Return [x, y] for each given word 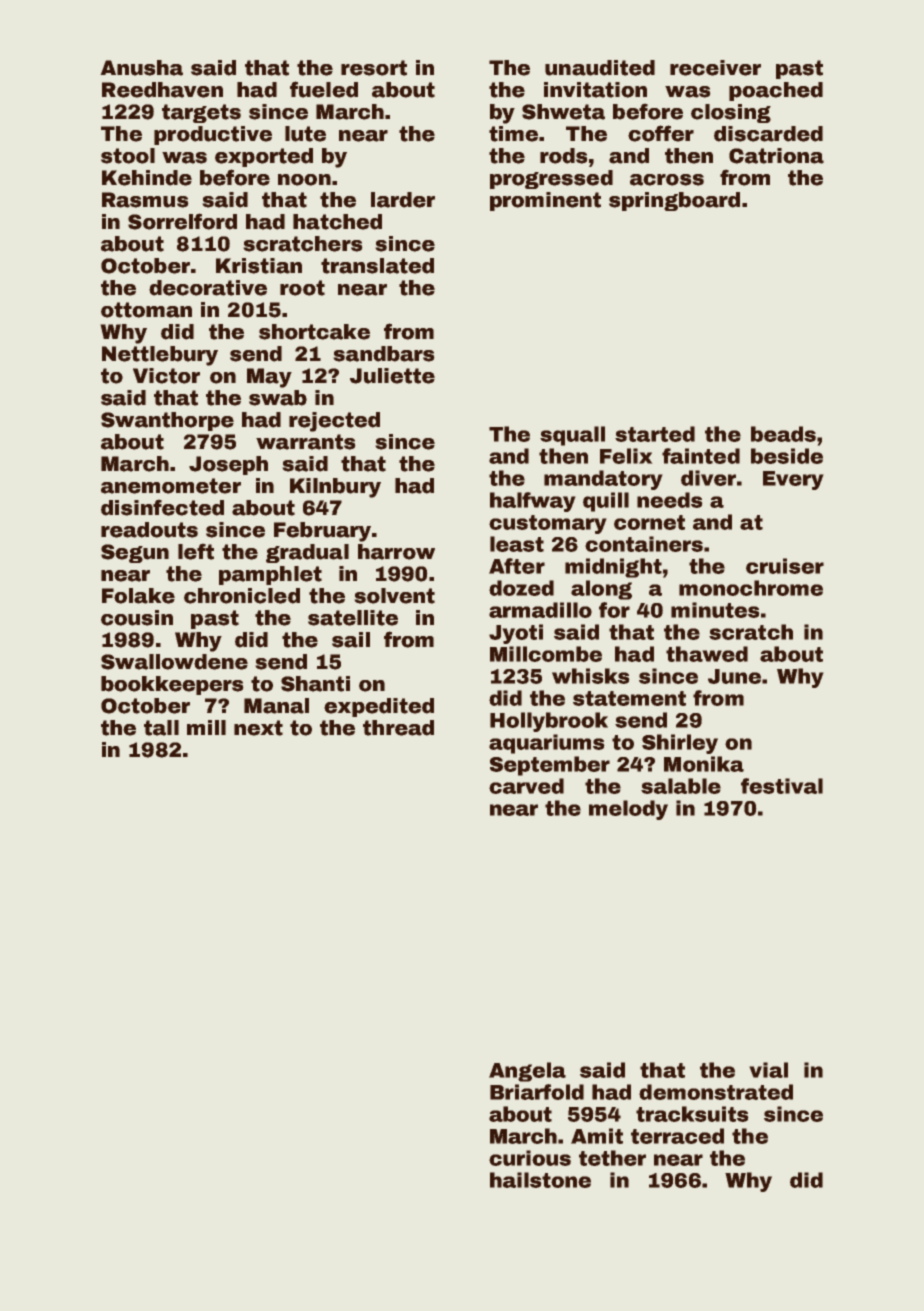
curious [530, 1158]
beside [787, 456]
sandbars [384, 354]
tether [612, 1158]
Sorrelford [182, 221]
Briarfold [537, 1092]
